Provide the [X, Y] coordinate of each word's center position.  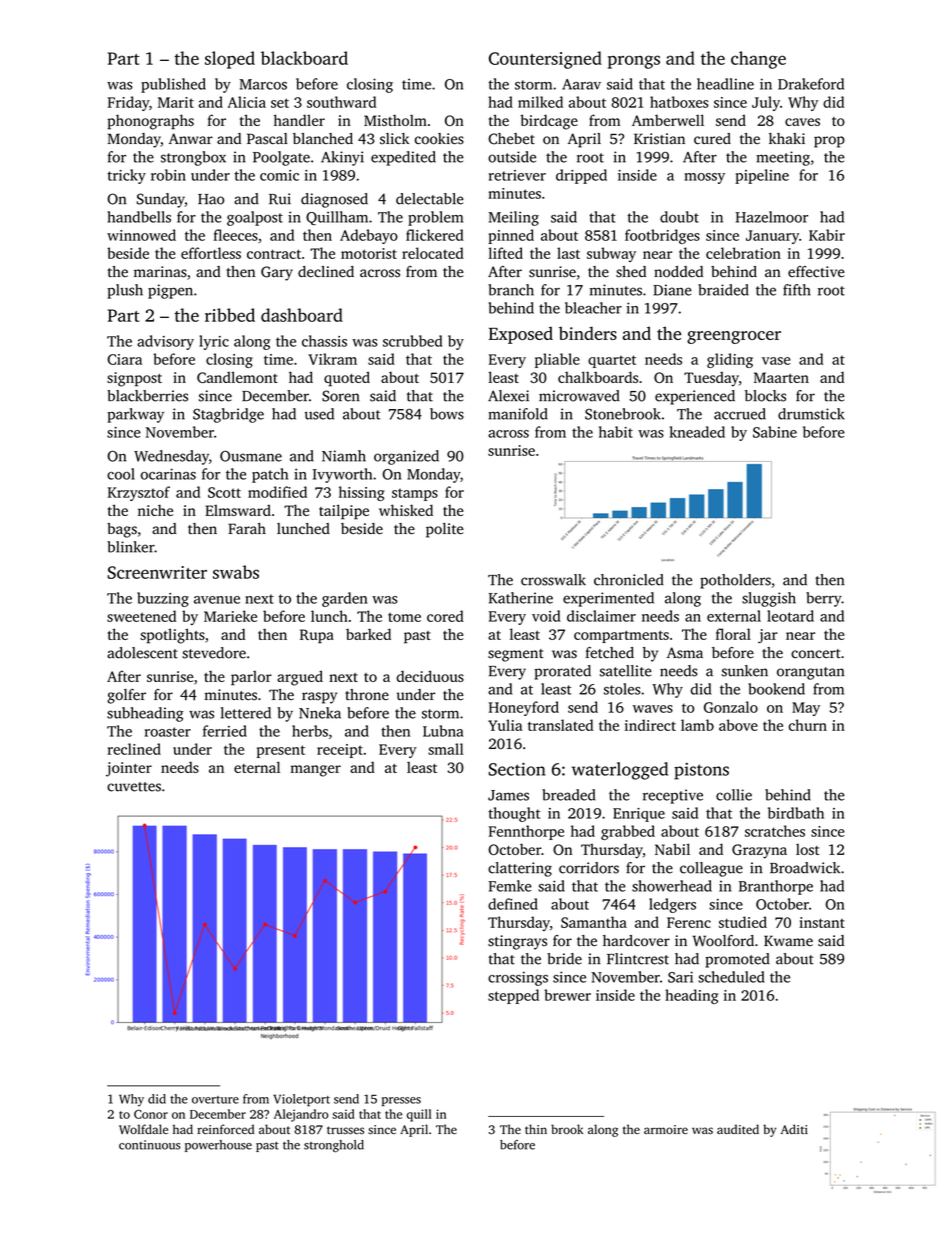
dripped [581, 176]
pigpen [170, 291]
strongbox [193, 158]
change [758, 60]
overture [215, 1100]
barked [368, 634]
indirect [650, 725]
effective [816, 272]
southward [341, 102]
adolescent [142, 653]
